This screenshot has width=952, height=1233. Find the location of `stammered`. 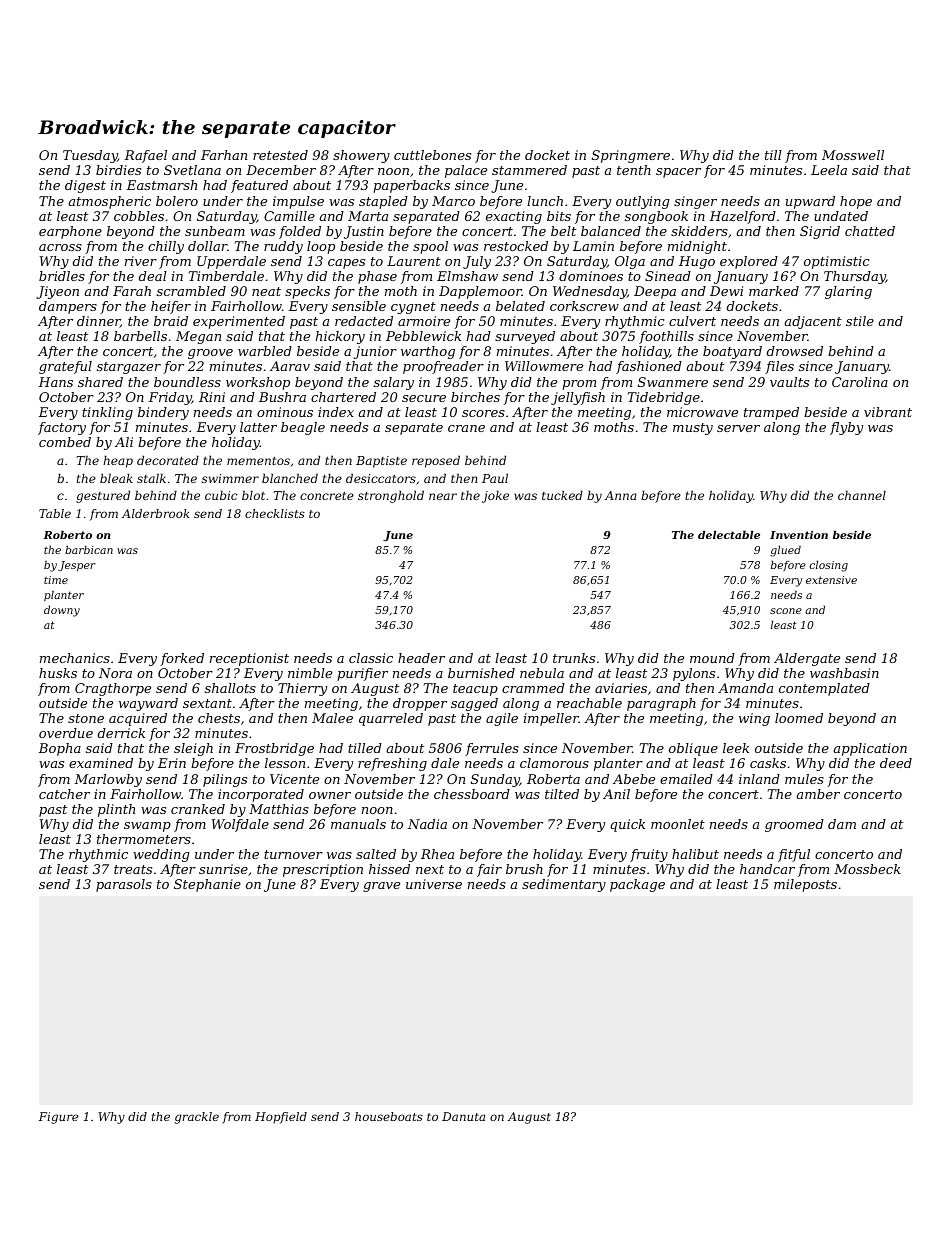

stammered is located at coordinates (529, 170).
